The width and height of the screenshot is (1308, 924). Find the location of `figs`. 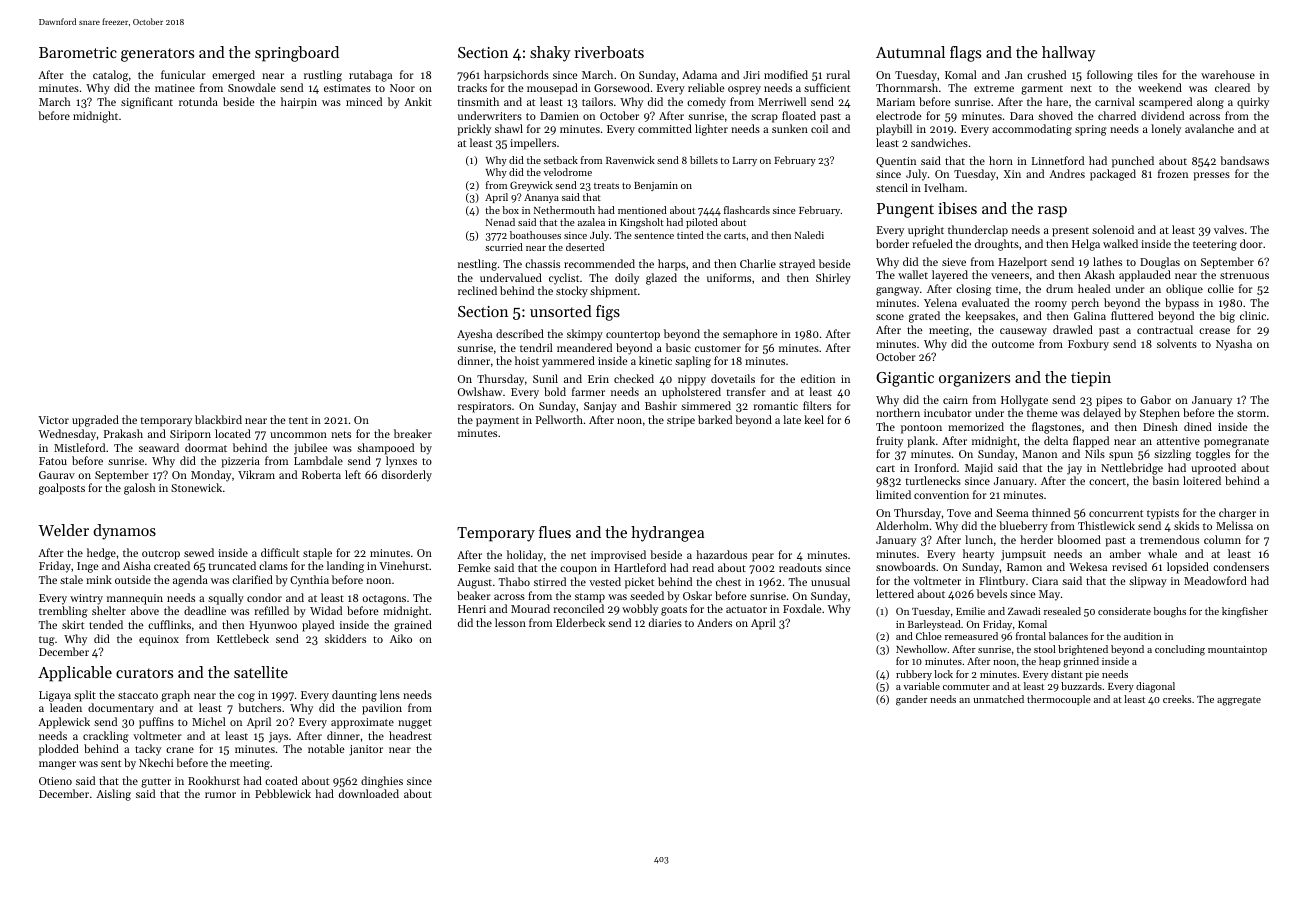

figs is located at coordinates (608, 313).
